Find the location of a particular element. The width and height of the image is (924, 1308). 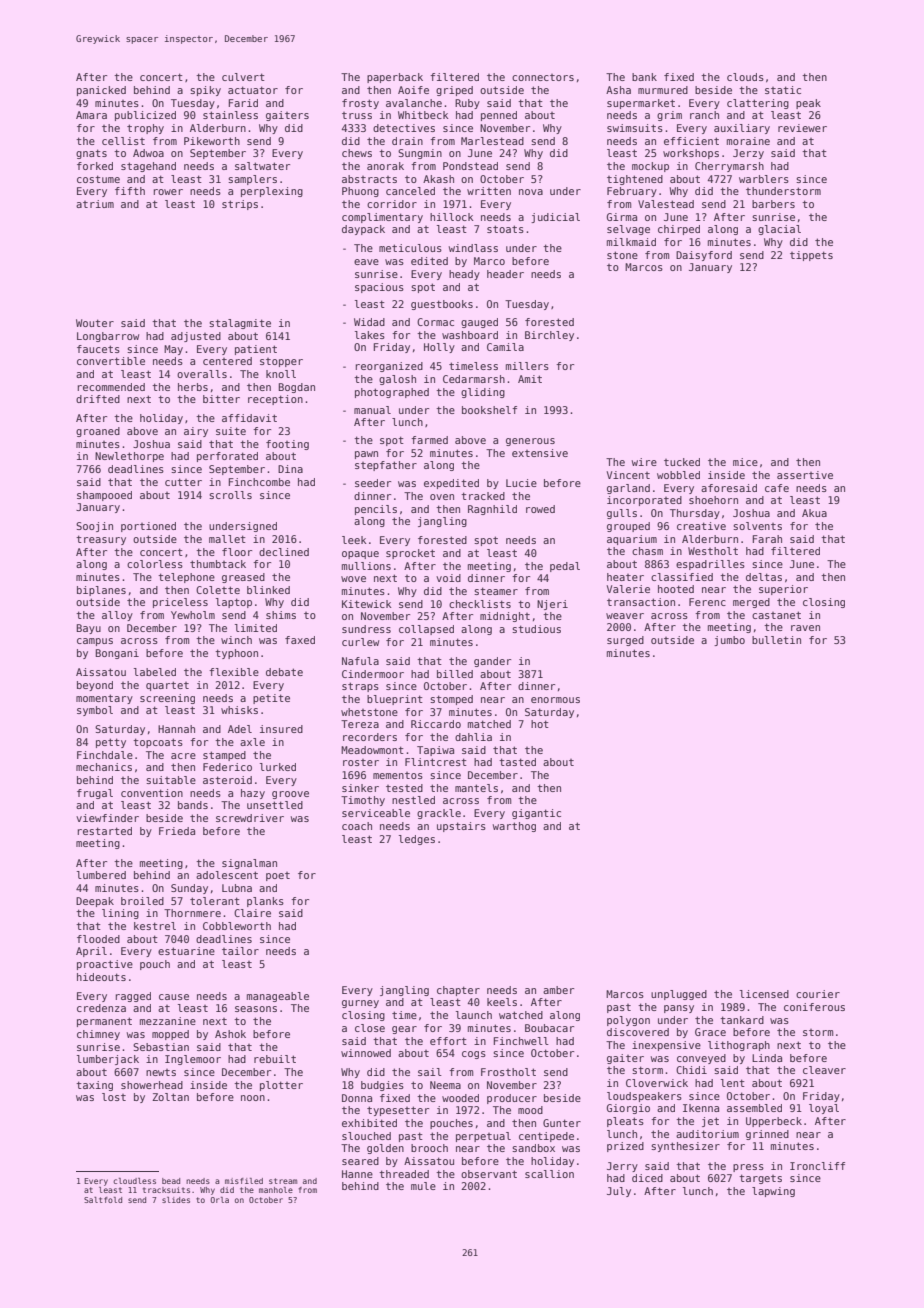

jumbo is located at coordinates (729, 641).
